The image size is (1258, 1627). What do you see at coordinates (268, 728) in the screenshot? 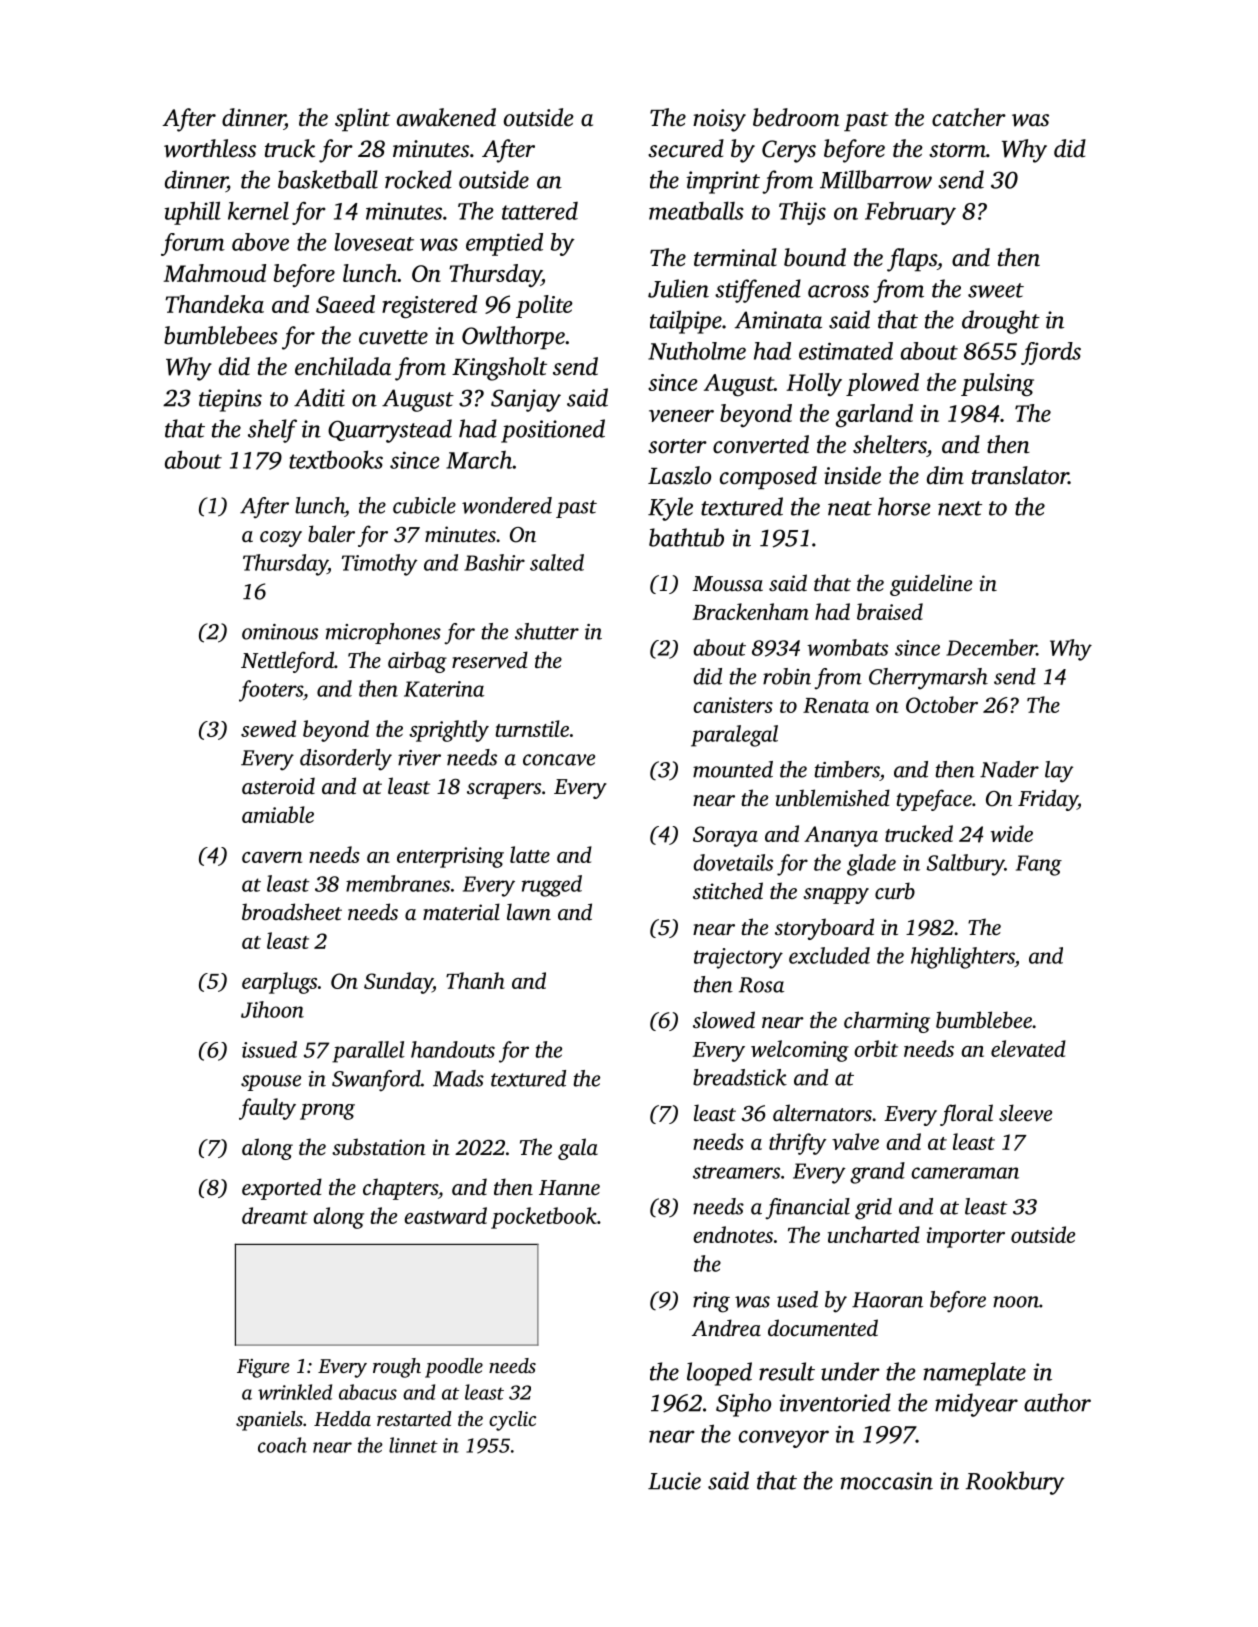
I see `sewed` at bounding box center [268, 728].
